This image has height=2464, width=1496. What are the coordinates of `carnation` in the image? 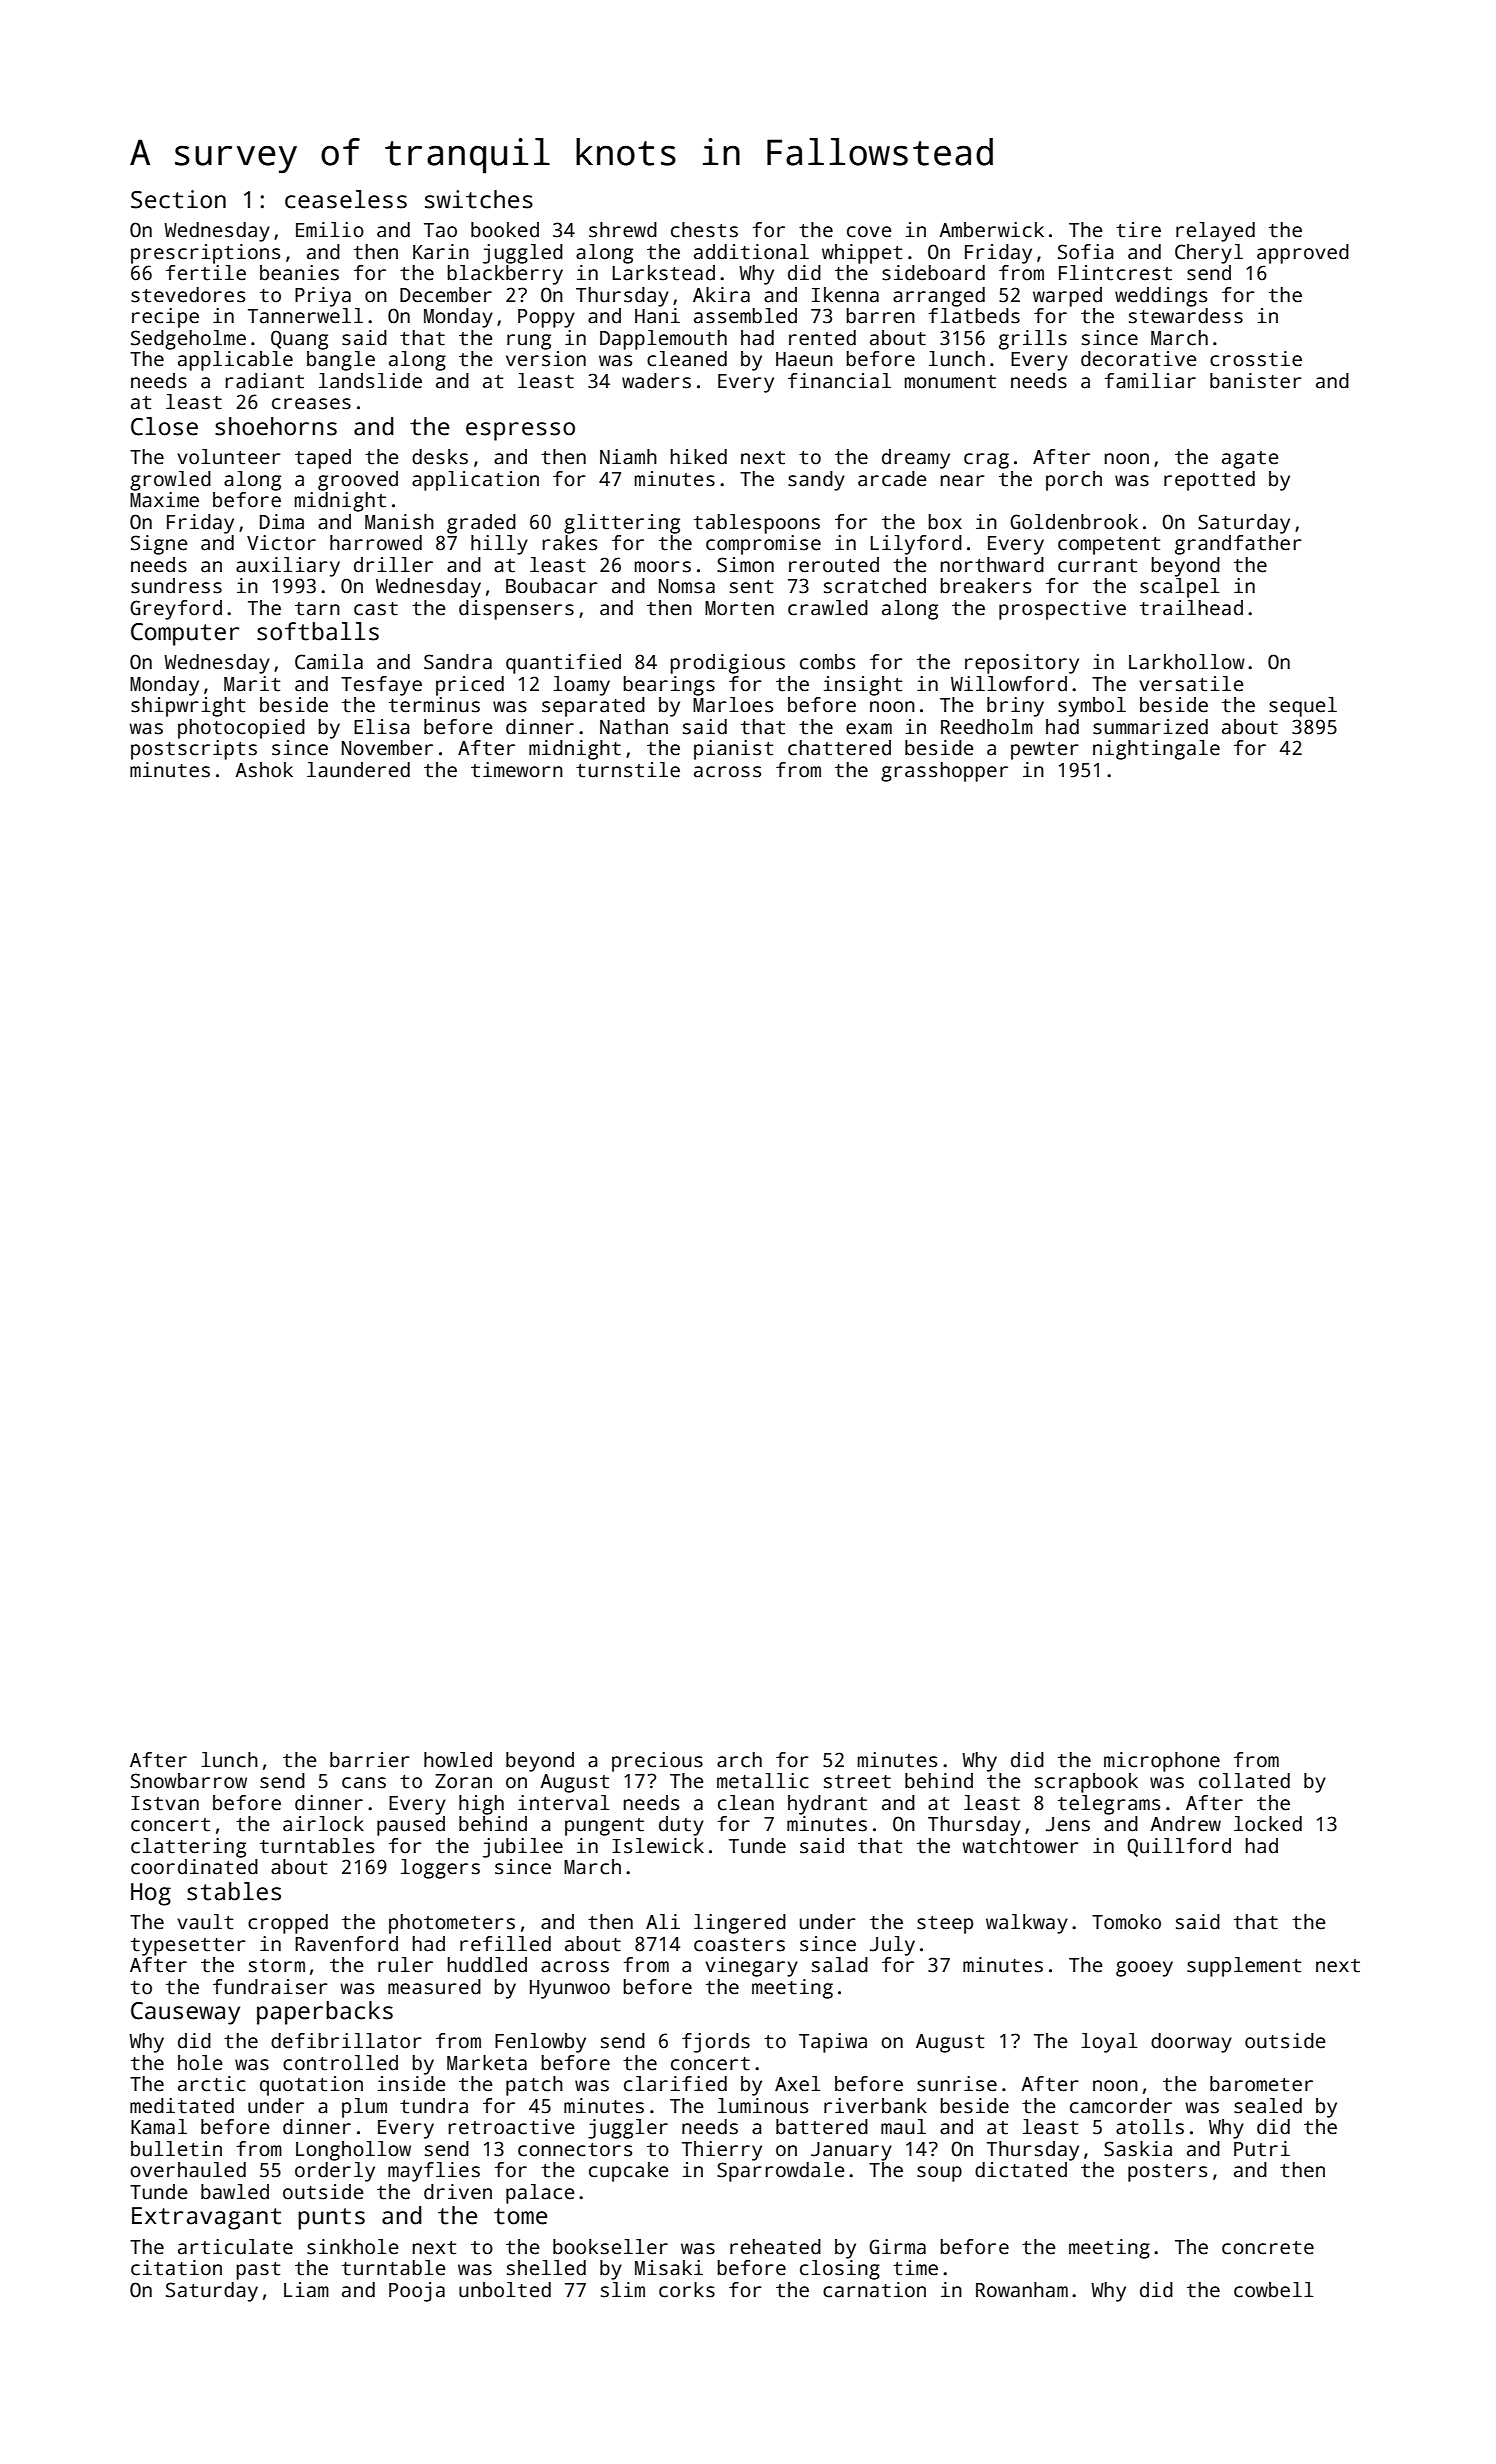 It's located at (874, 2290).
